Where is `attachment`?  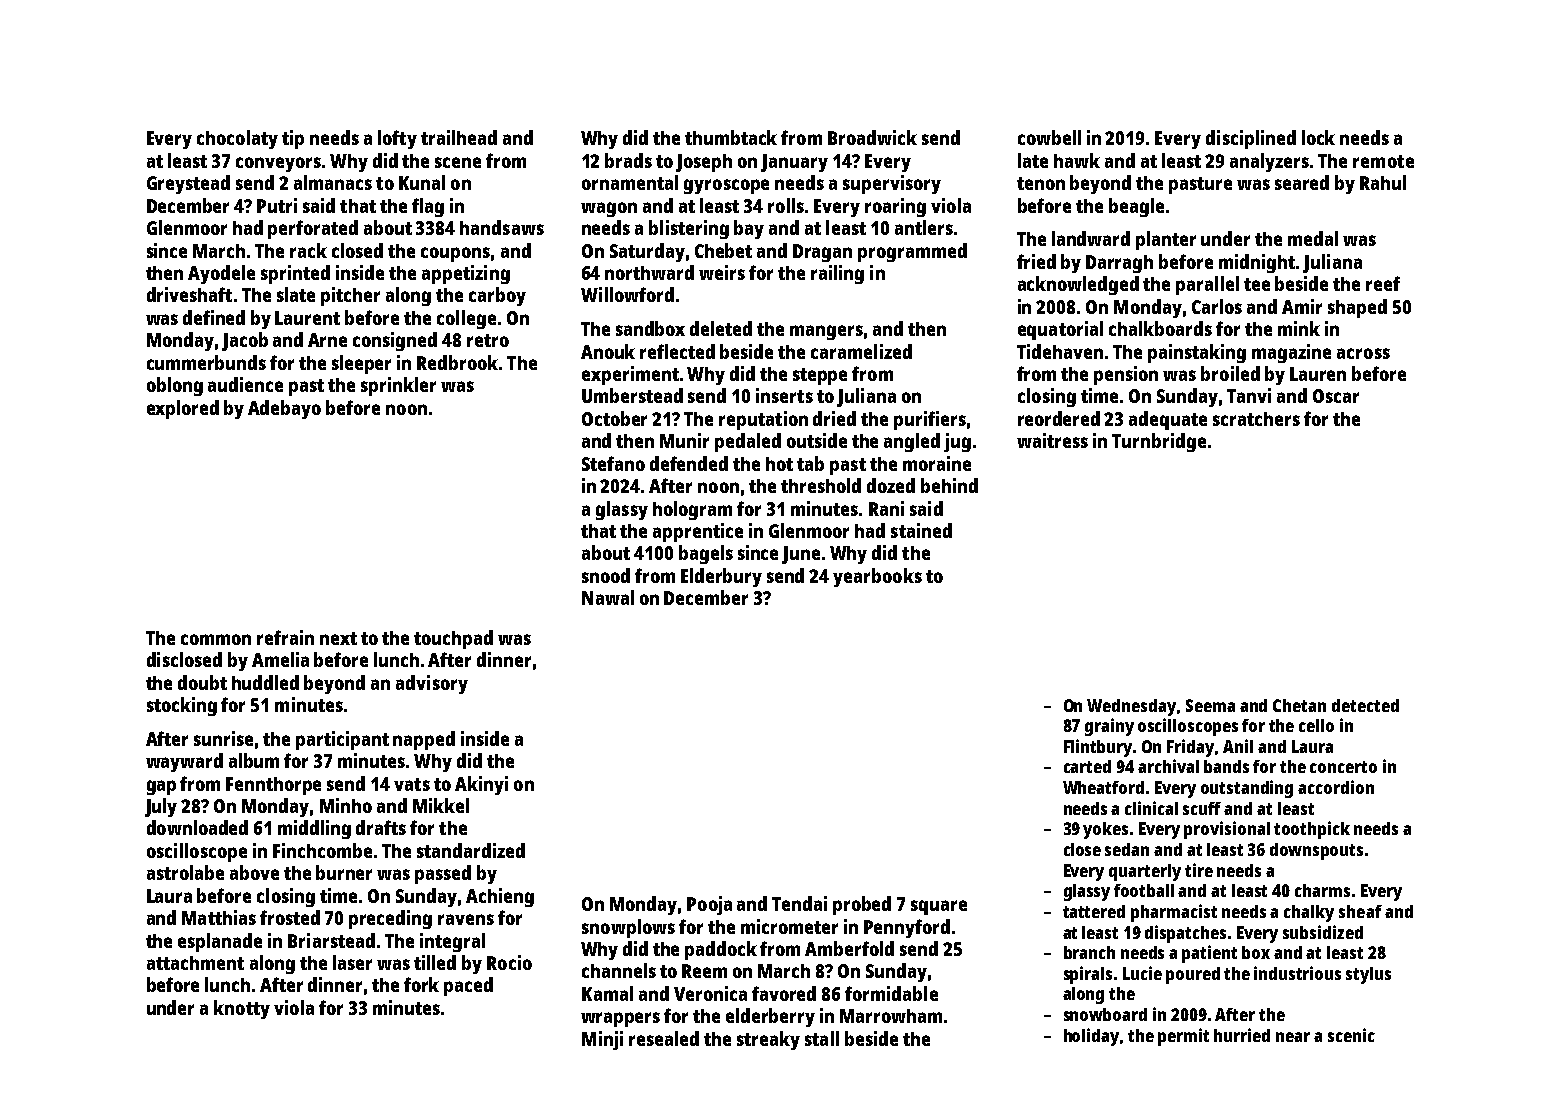
attachment is located at coordinates (195, 963).
